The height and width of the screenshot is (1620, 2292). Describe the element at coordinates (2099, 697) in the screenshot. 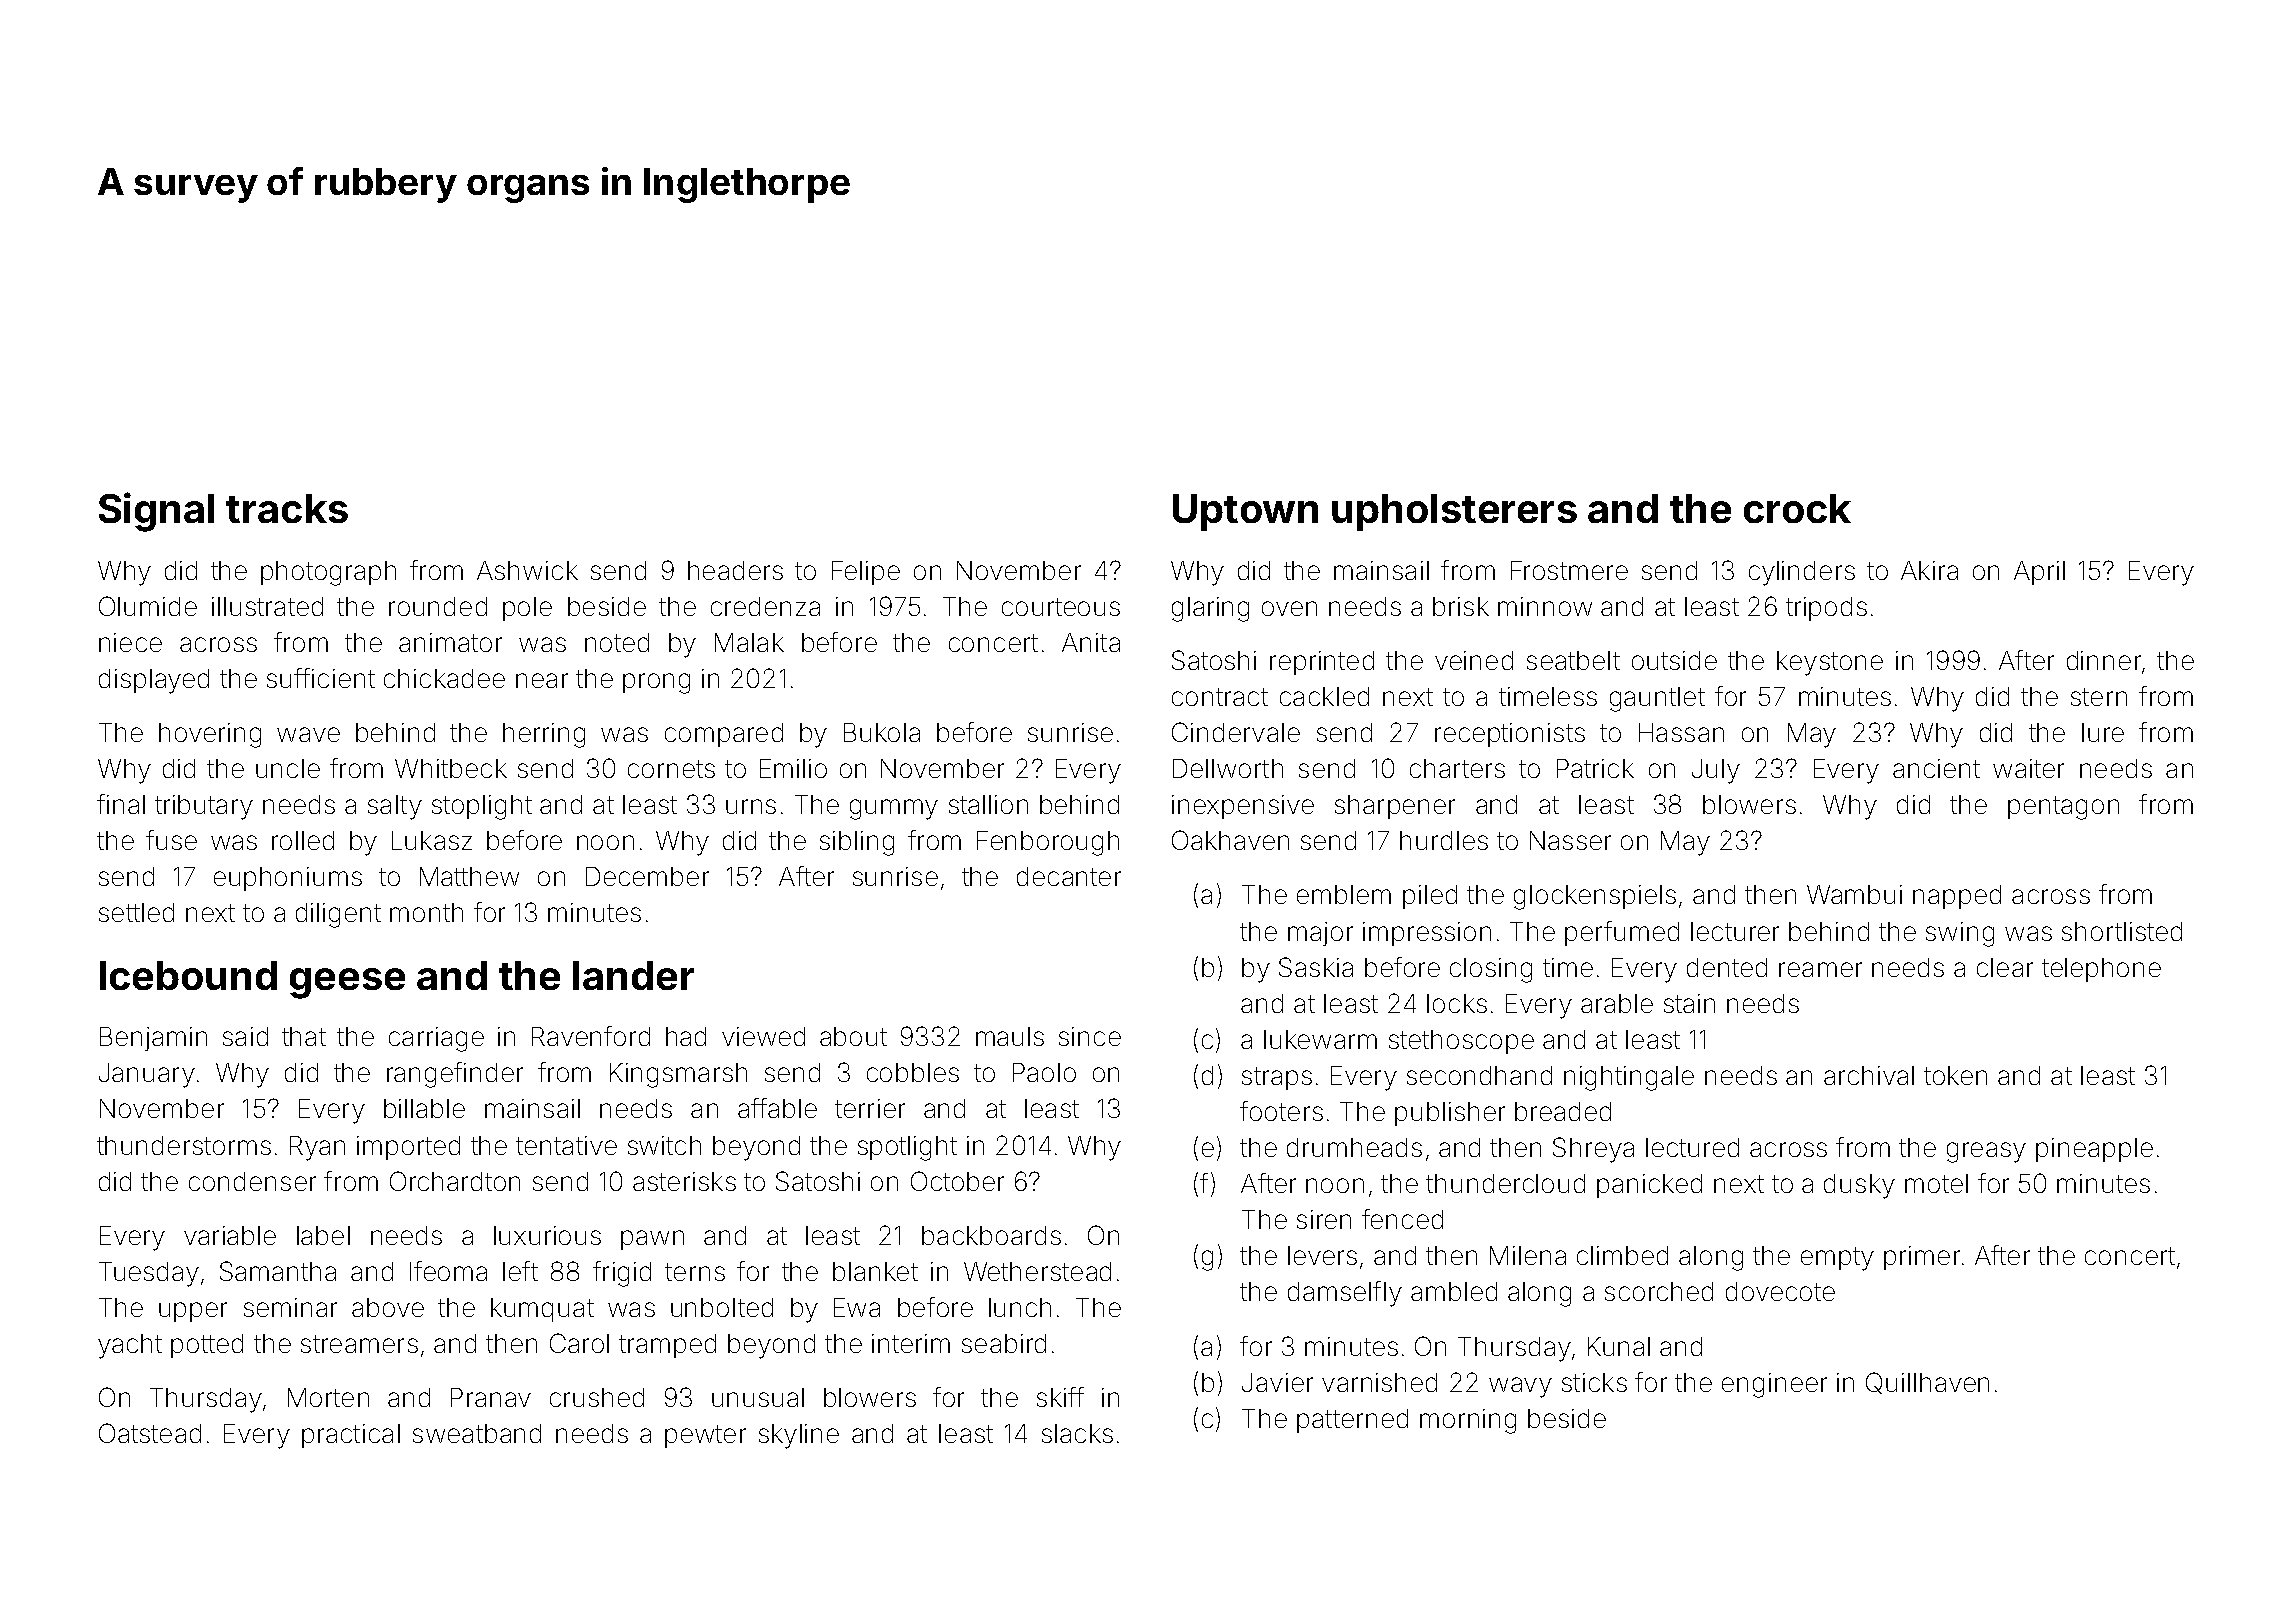

I see `stern` at that location.
